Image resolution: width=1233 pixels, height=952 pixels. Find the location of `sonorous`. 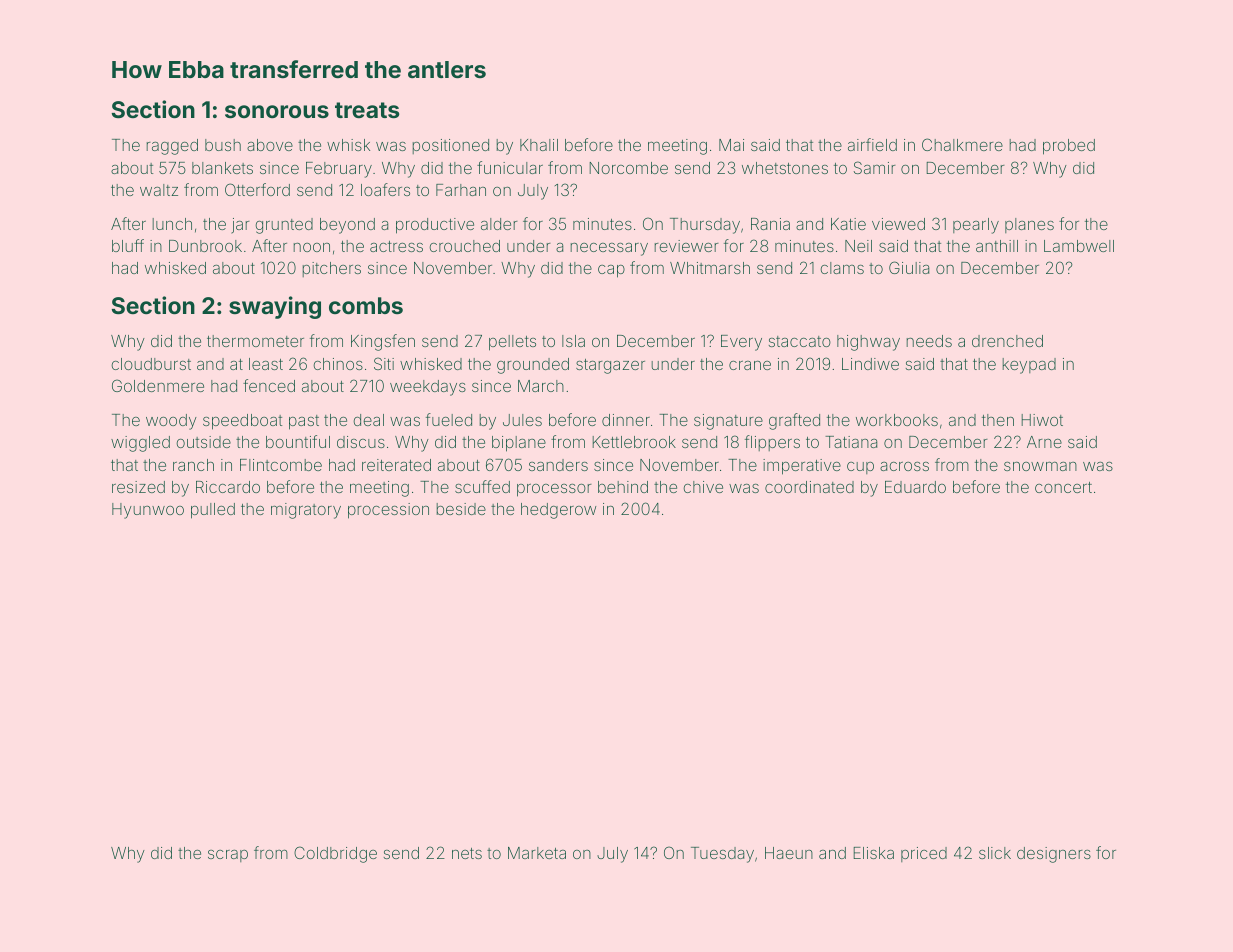

sonorous is located at coordinates (277, 111).
